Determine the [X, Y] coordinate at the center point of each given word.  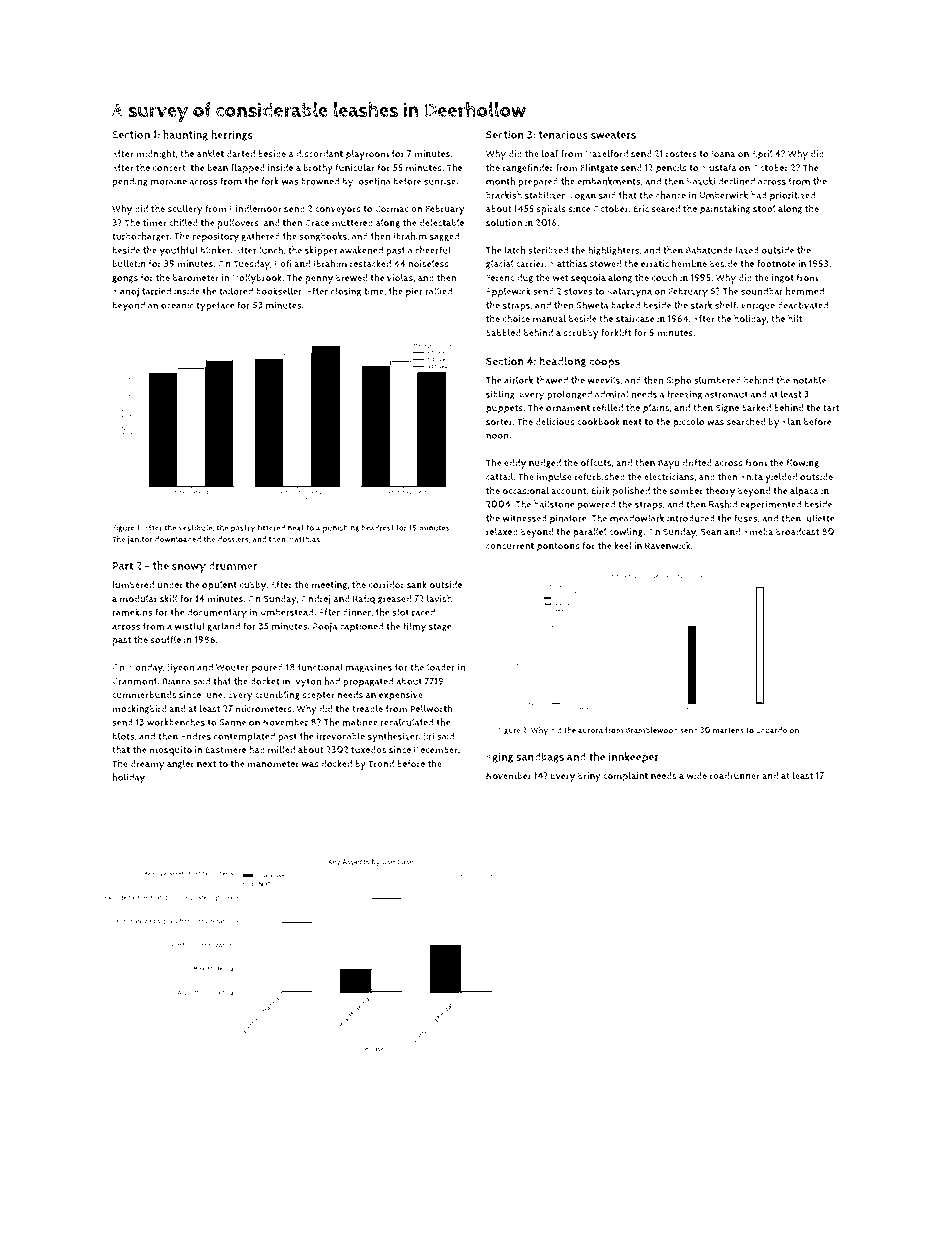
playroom [367, 155]
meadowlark [637, 518]
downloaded [178, 539]
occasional [525, 491]
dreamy [147, 765]
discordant [319, 154]
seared [665, 209]
